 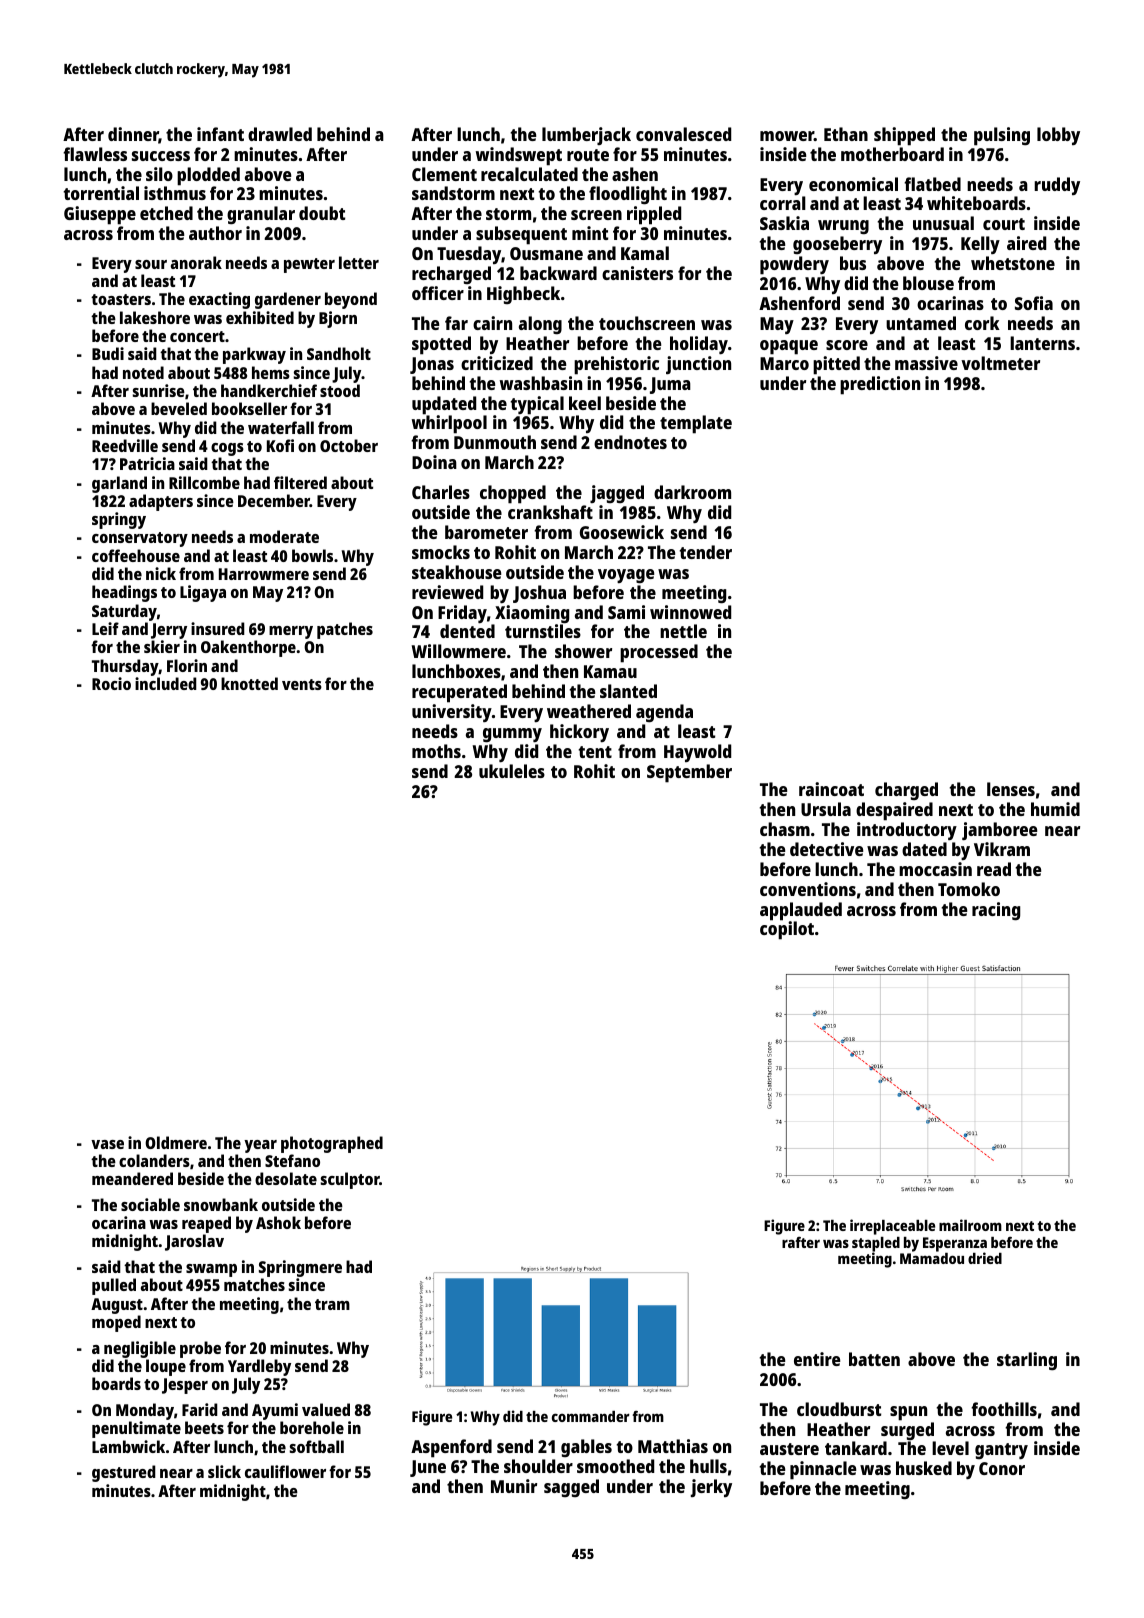 What do you see at coordinates (673, 1446) in the screenshot?
I see `Matthias` at bounding box center [673, 1446].
